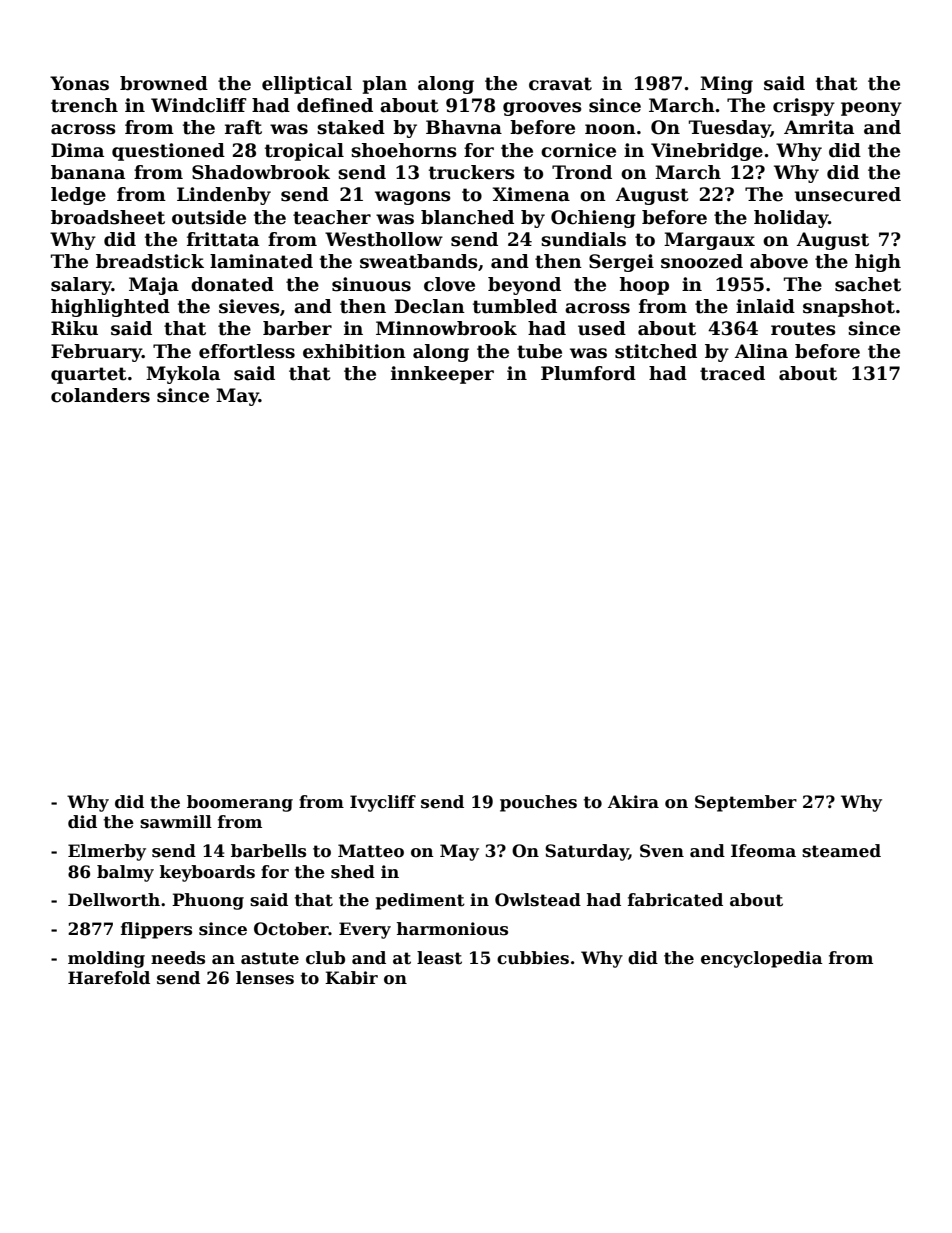 Image resolution: width=952 pixels, height=1233 pixels. I want to click on Ming, so click(726, 85).
